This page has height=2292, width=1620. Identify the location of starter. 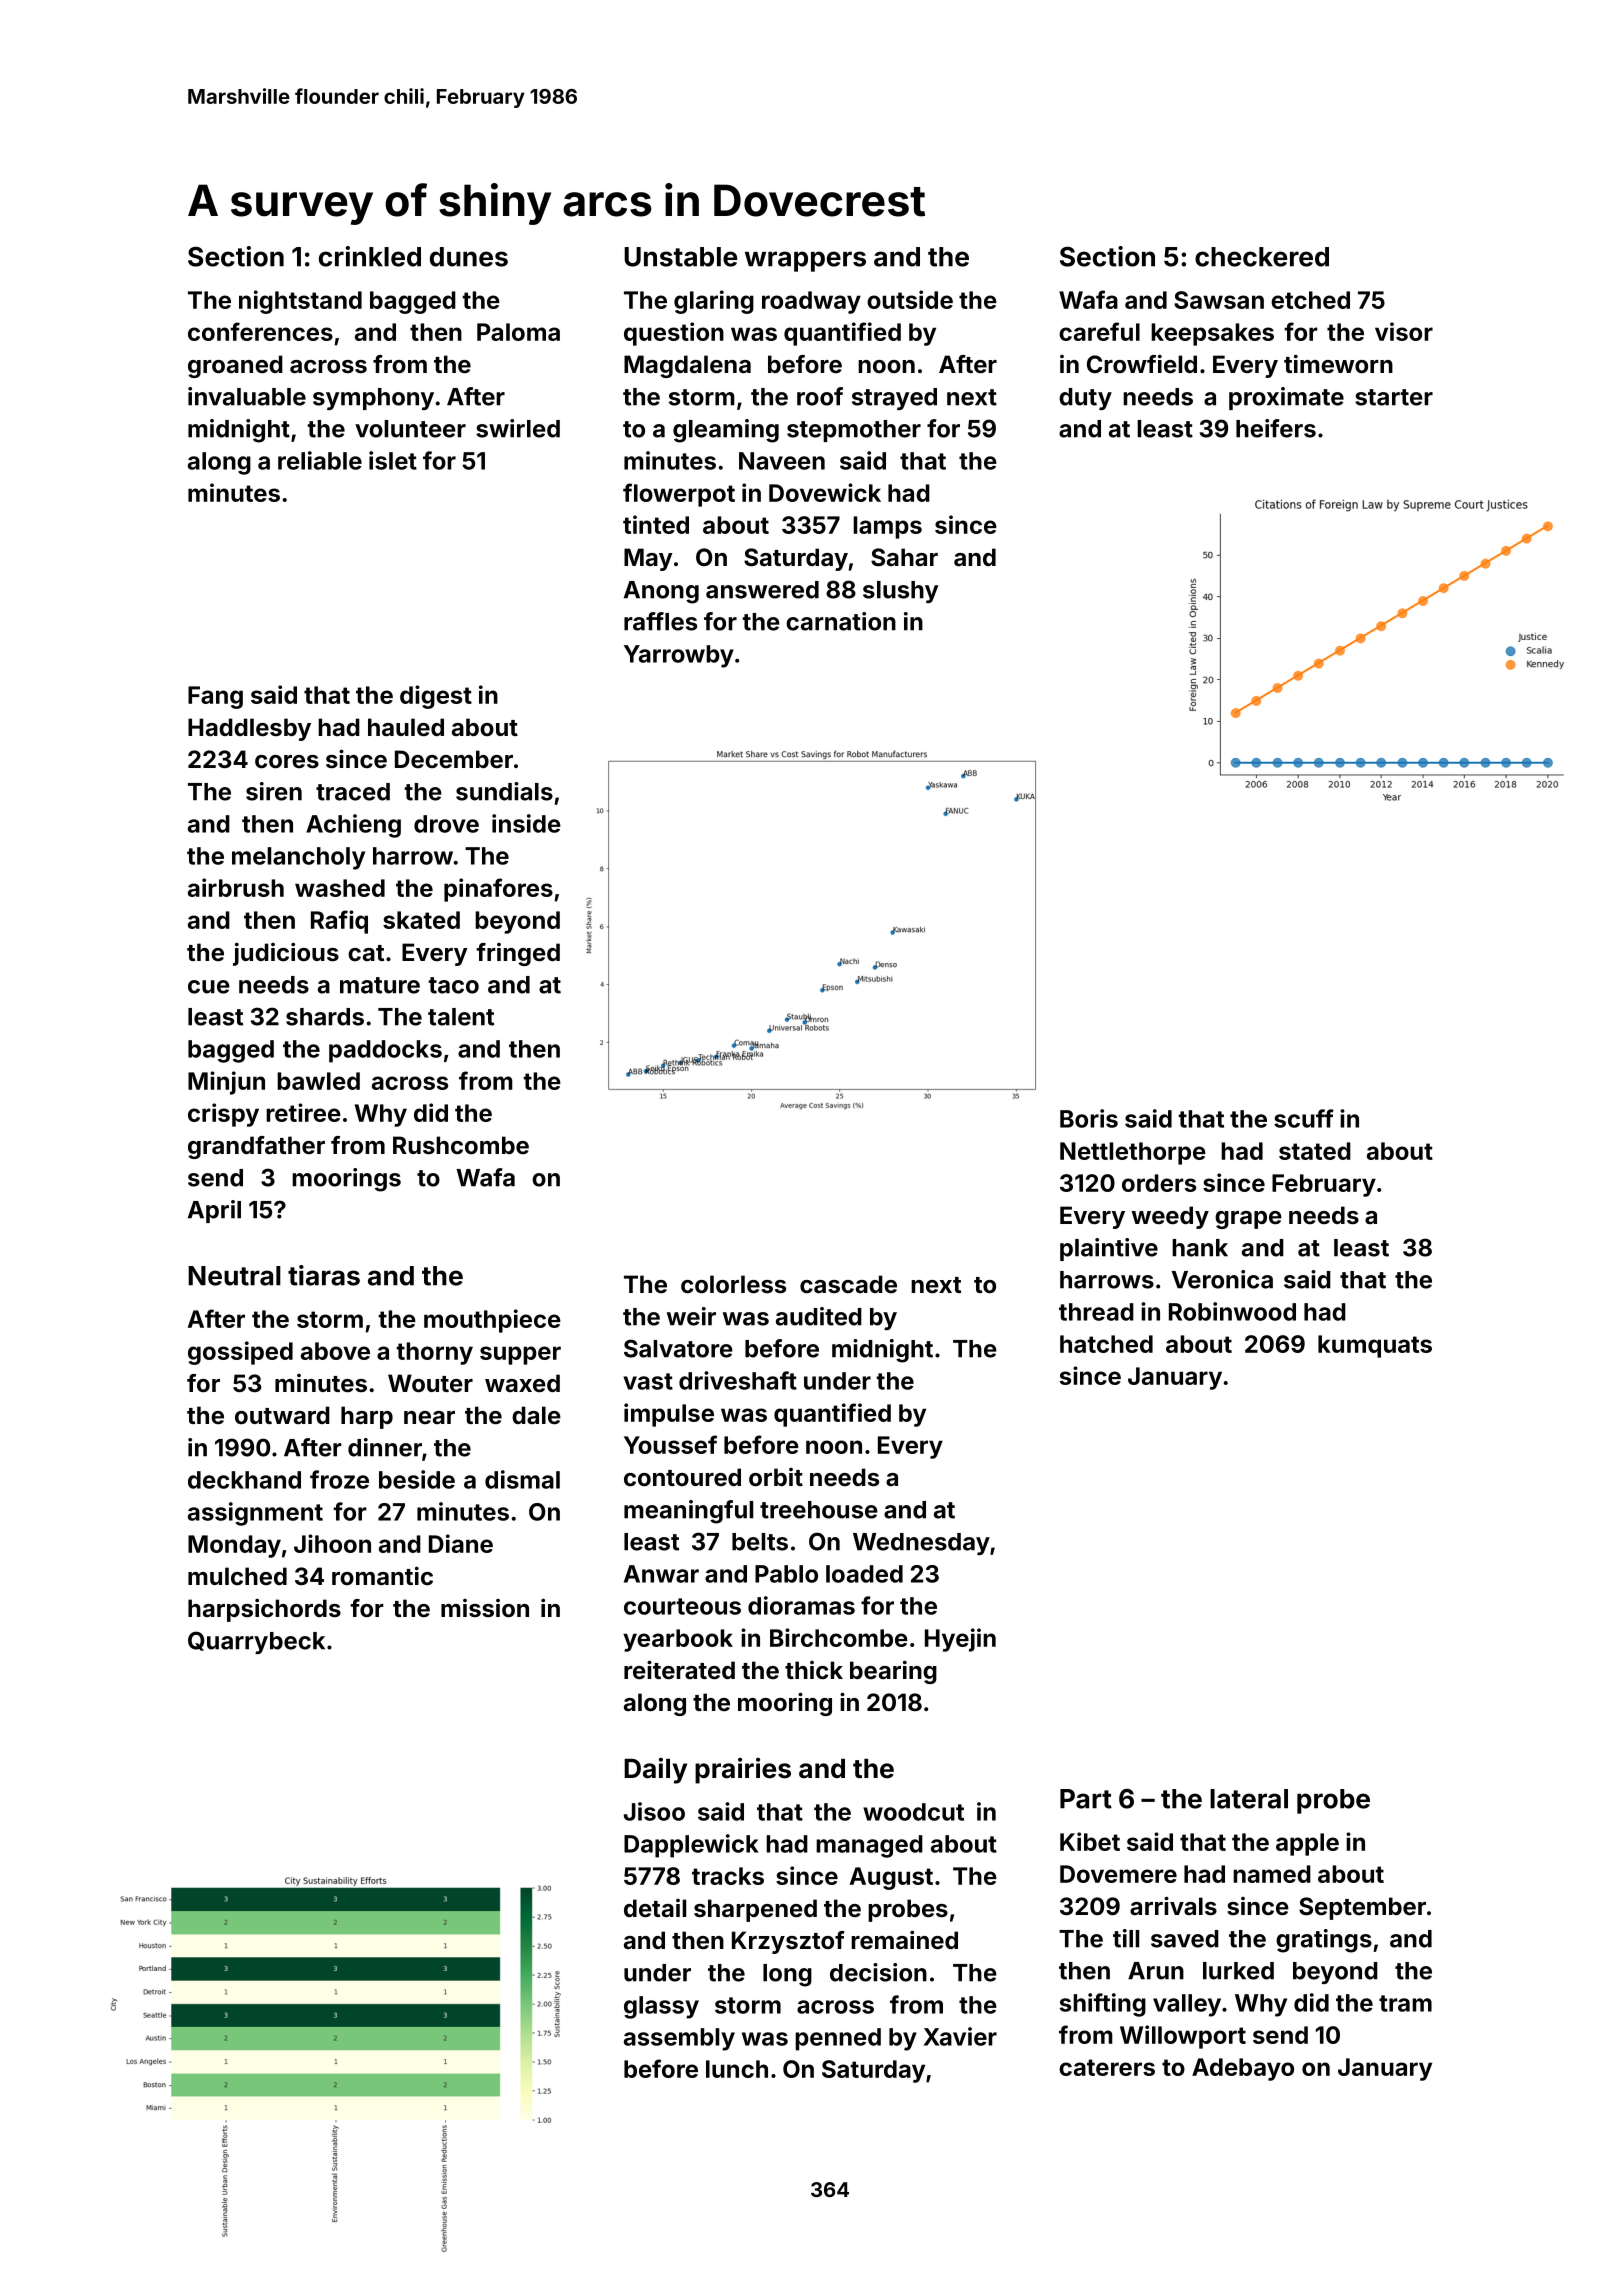
(1394, 397).
